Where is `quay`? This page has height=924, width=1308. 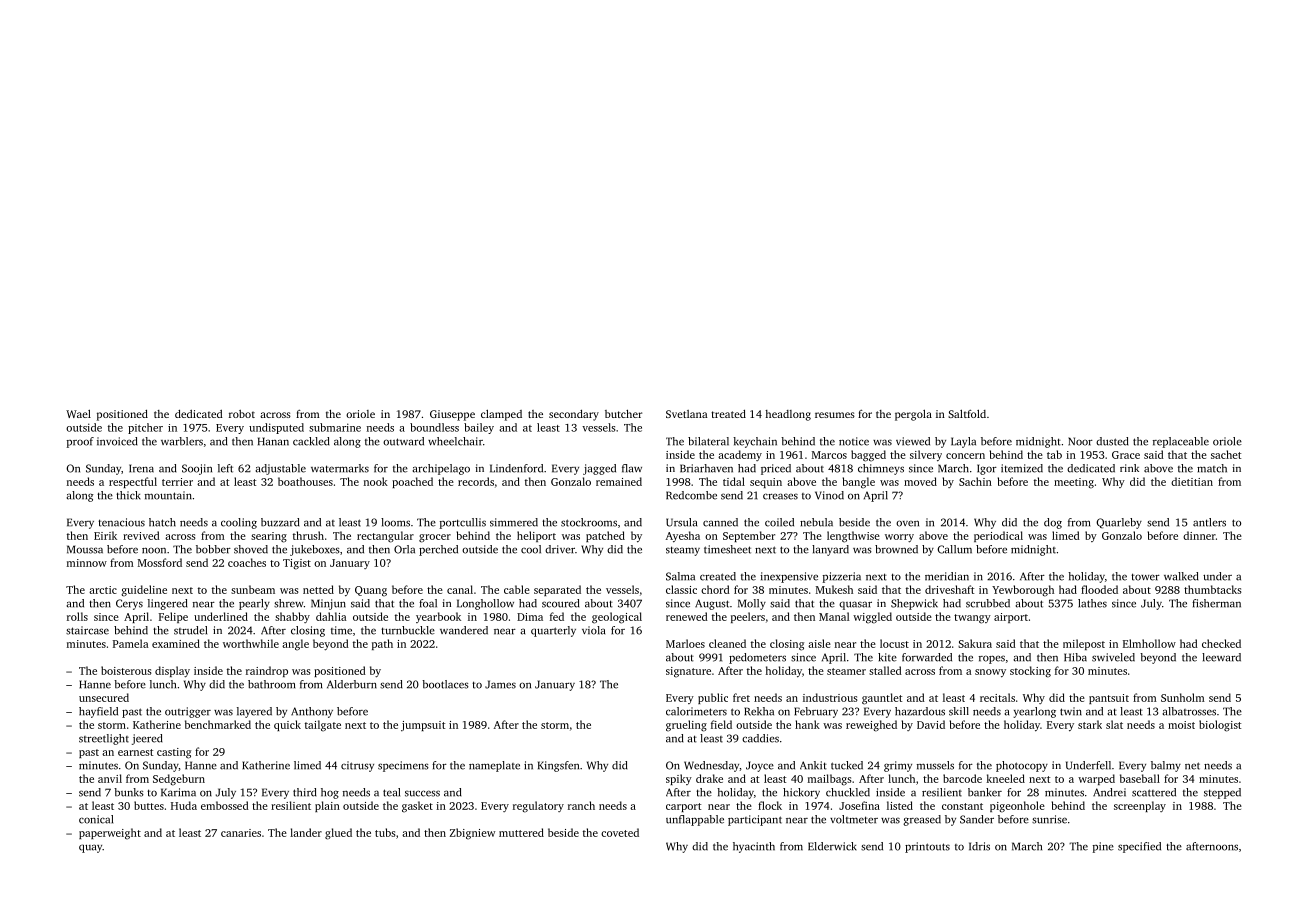
quay is located at coordinates (90, 848).
